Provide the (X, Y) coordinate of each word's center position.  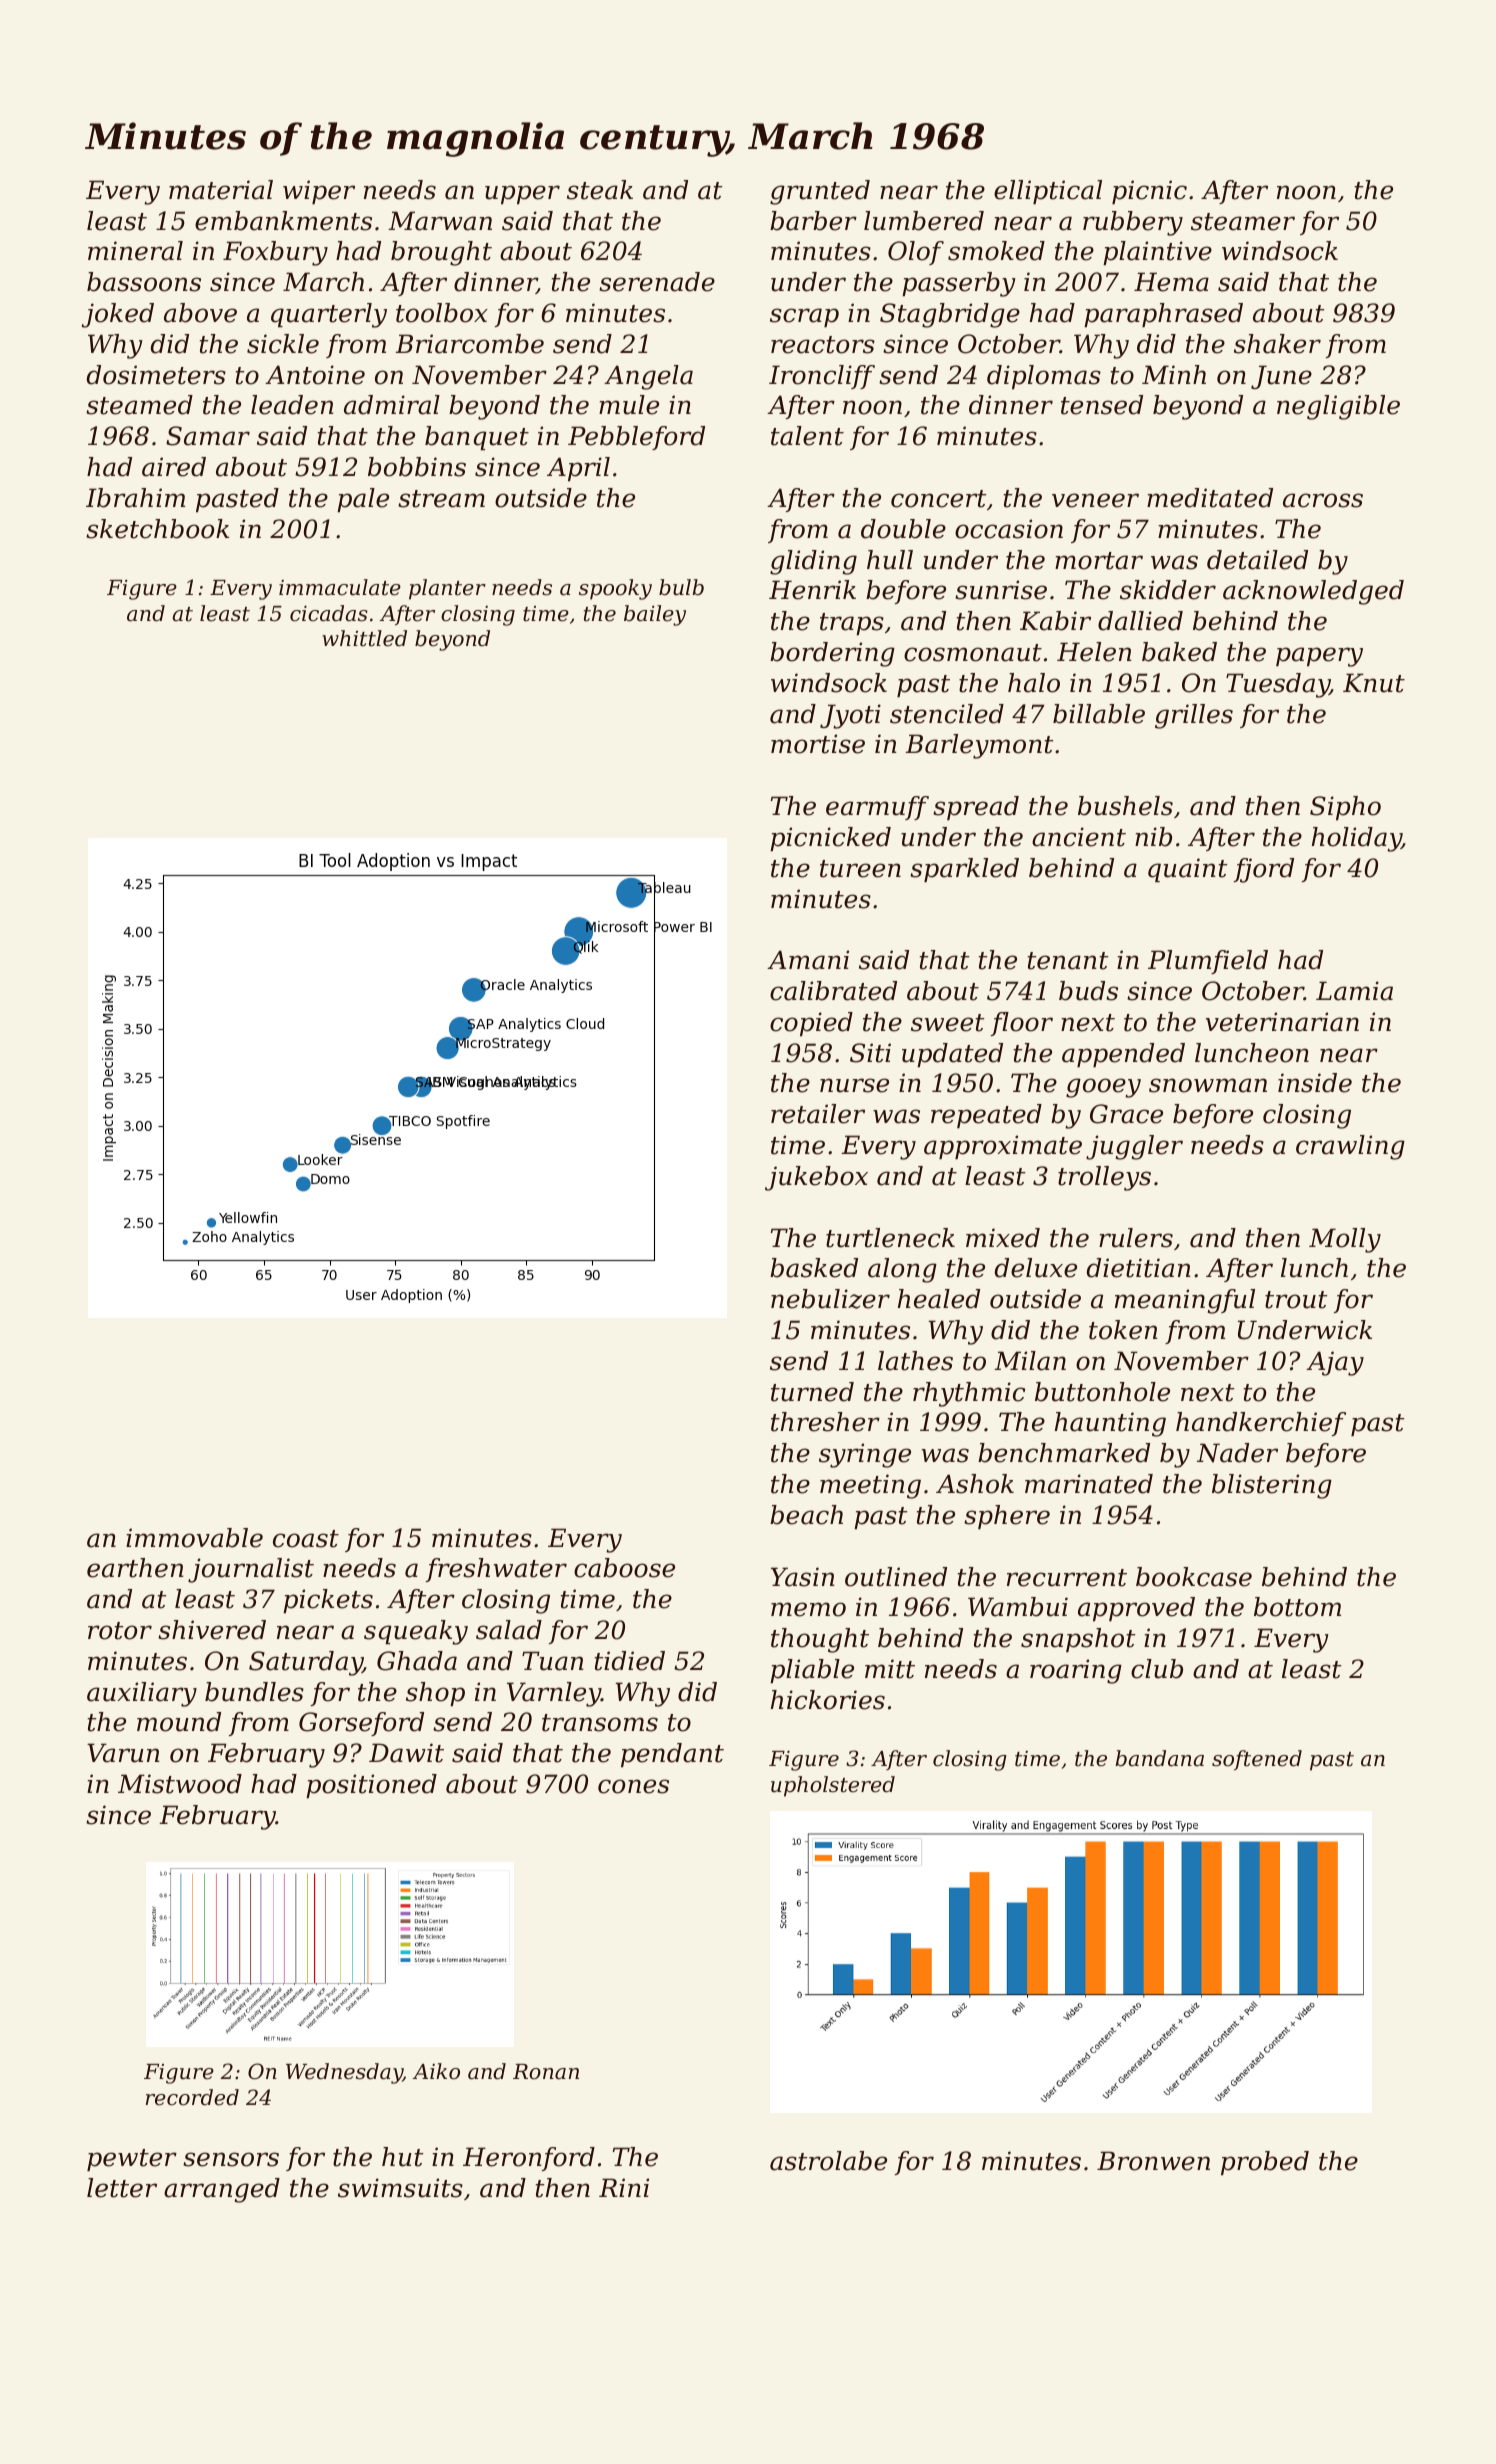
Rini (624, 2187)
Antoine (315, 375)
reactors (823, 345)
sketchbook (157, 529)
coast (306, 1539)
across (1323, 500)
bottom (1297, 1607)
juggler (1134, 1147)
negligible (1338, 407)
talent (807, 436)
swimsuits (400, 2188)
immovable (194, 1538)
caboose (624, 1568)
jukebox (816, 1178)
